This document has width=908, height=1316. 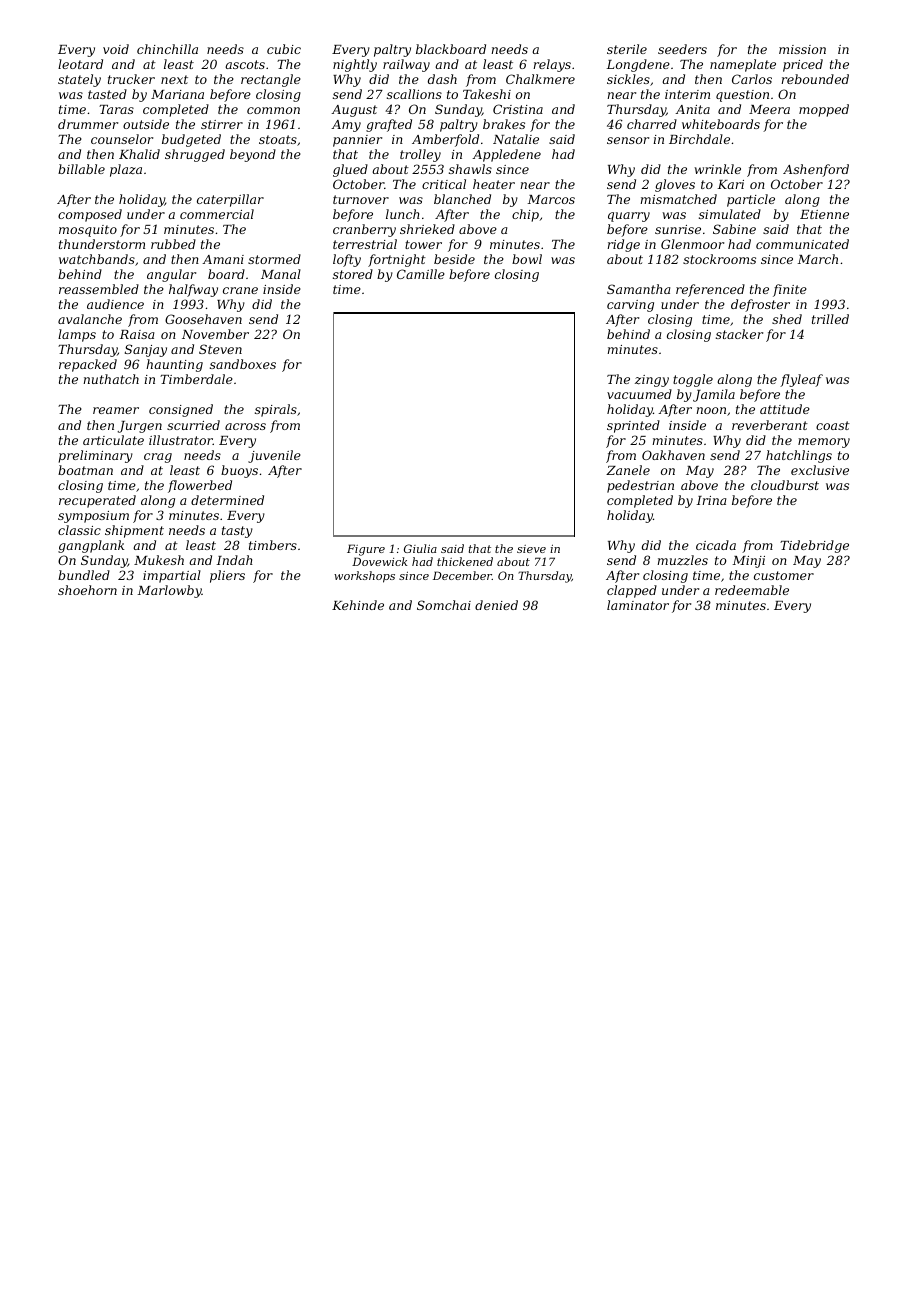 What do you see at coordinates (639, 394) in the document?
I see `vacuumed` at bounding box center [639, 394].
